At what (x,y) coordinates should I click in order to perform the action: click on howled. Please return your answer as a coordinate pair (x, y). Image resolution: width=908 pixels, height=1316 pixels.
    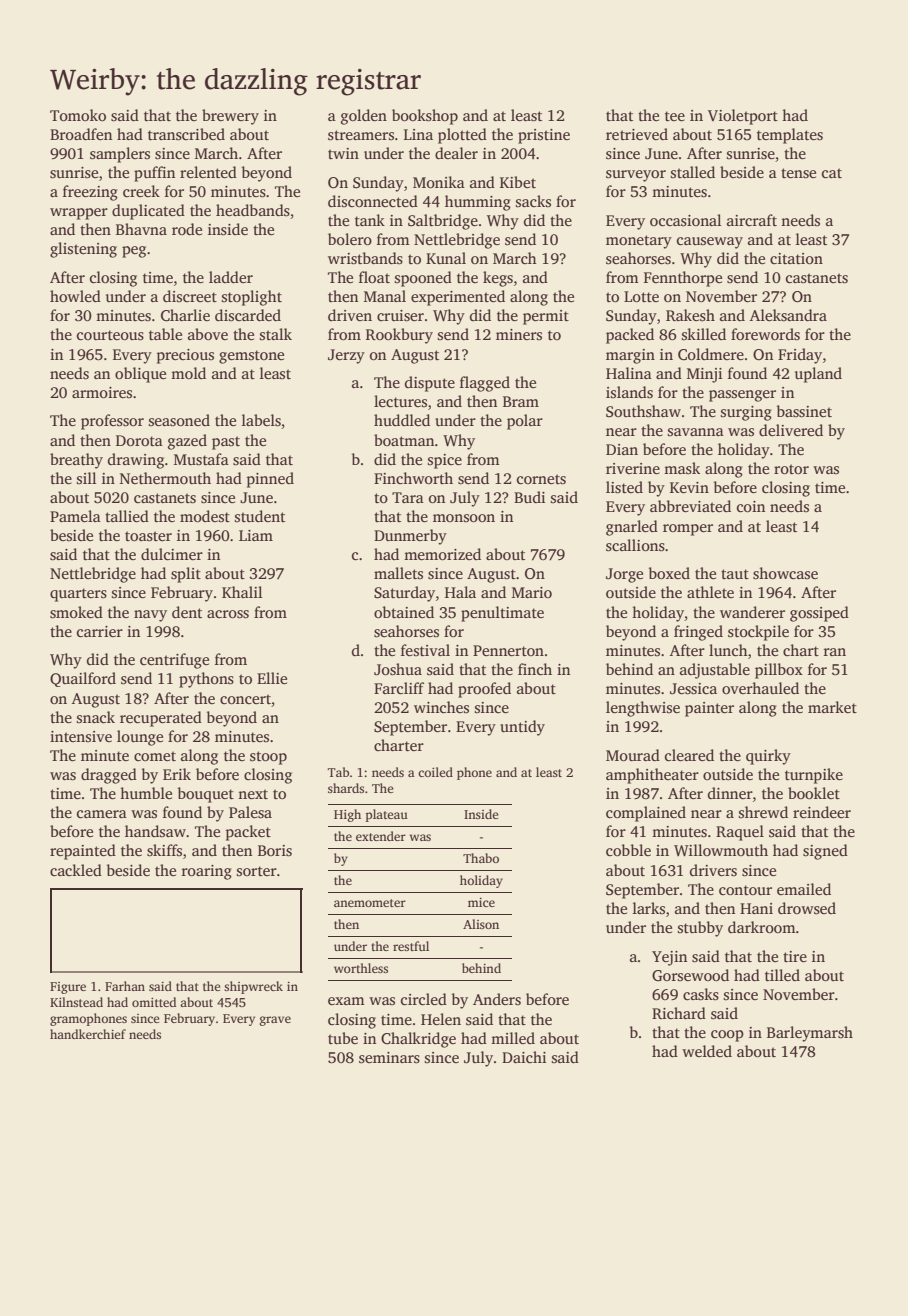
    Looking at the image, I should click on (75, 296).
